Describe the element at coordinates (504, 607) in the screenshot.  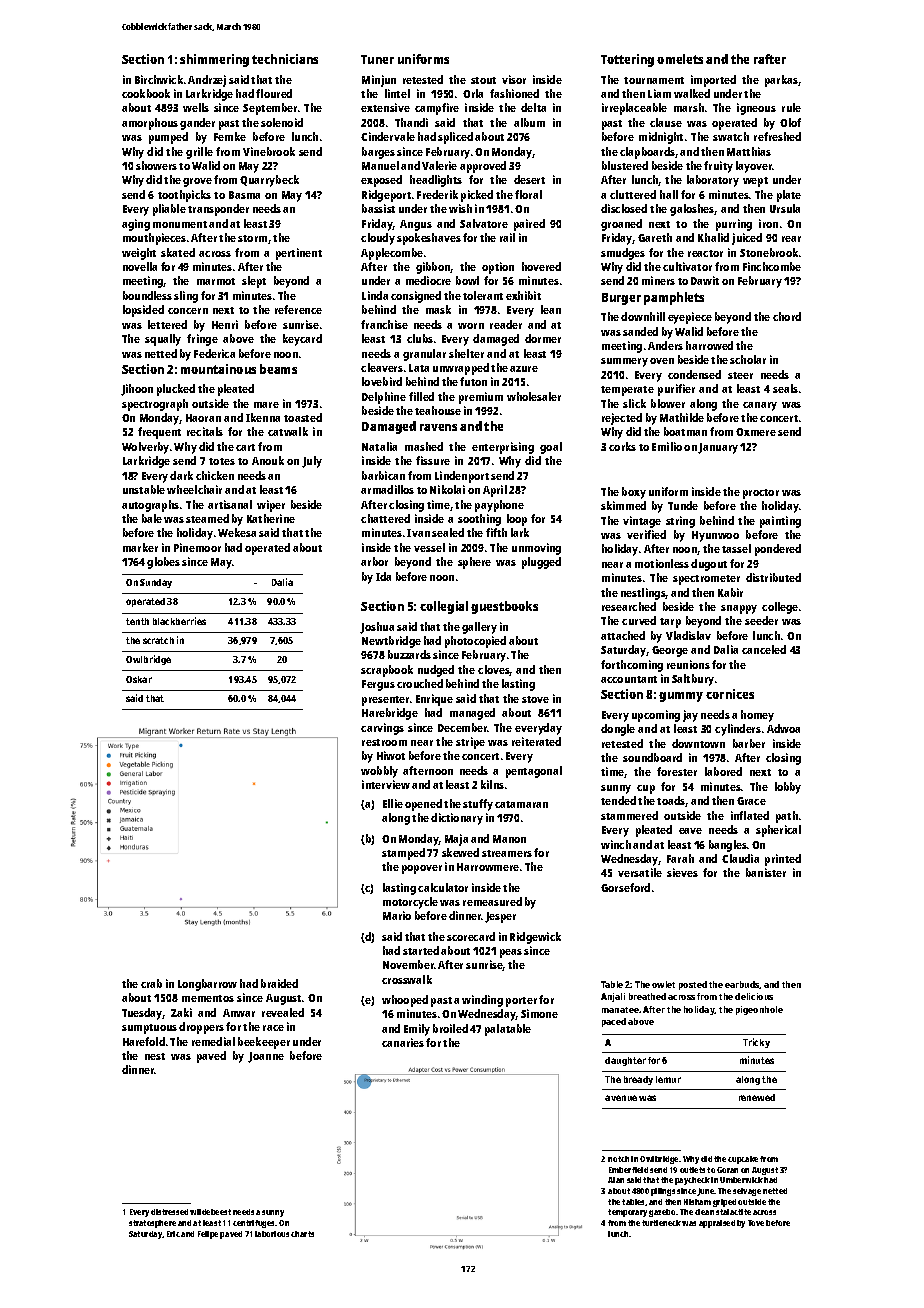
I see `guestbooks` at that location.
